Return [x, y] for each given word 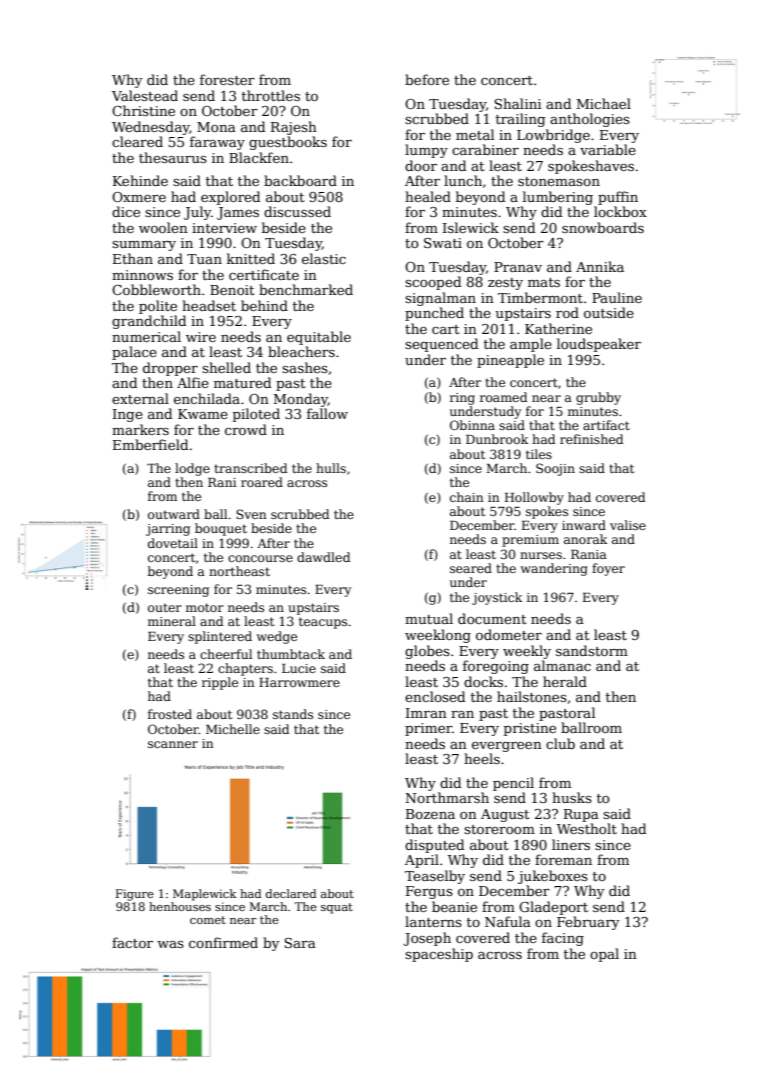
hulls [331, 468]
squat [337, 908]
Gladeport [553, 908]
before [427, 79]
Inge [128, 415]
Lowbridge [553, 136]
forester [227, 79]
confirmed [223, 942]
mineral [172, 621]
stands [293, 714]
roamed [503, 397]
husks [572, 797]
